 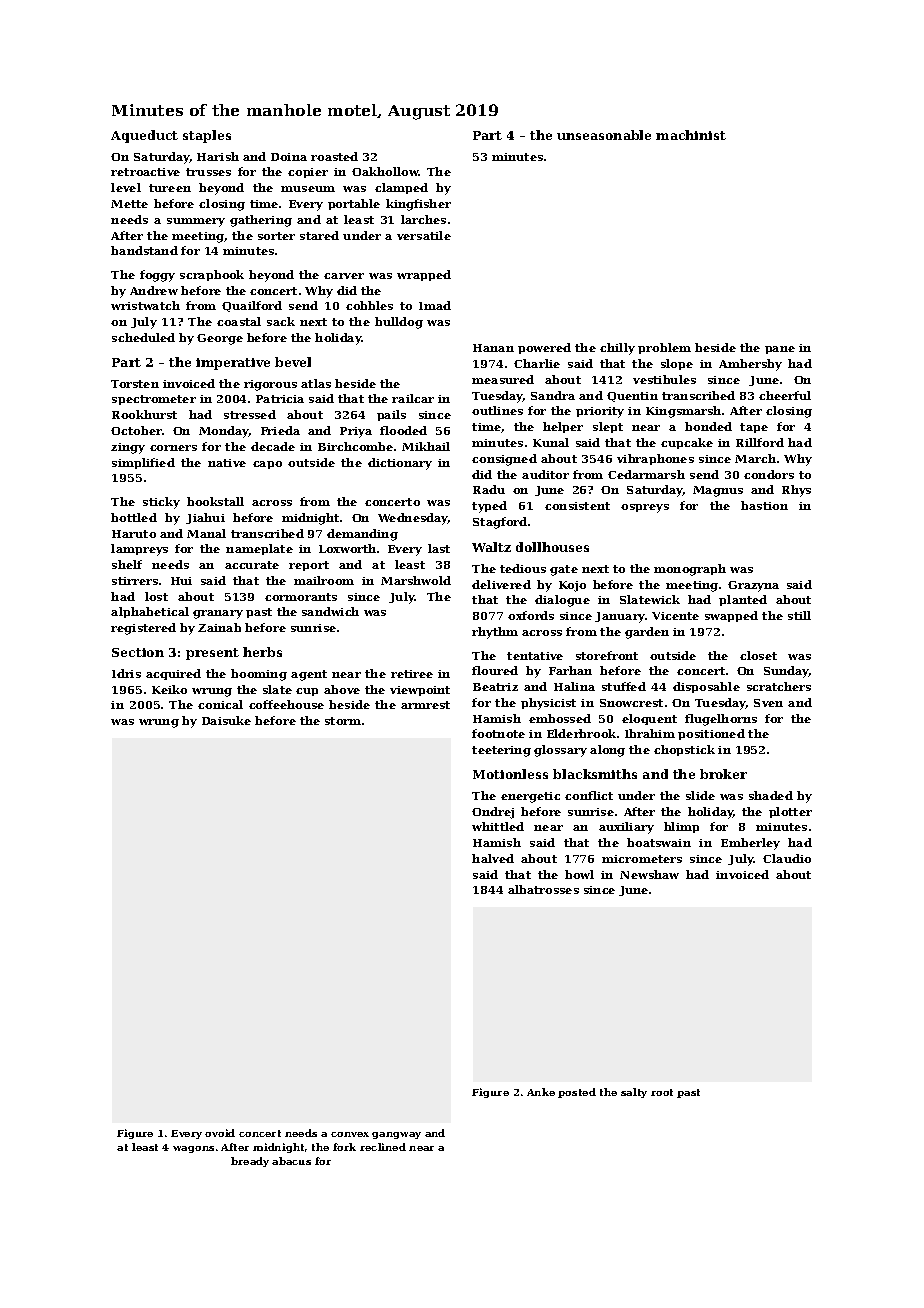 I want to click on positioned, so click(x=711, y=734).
